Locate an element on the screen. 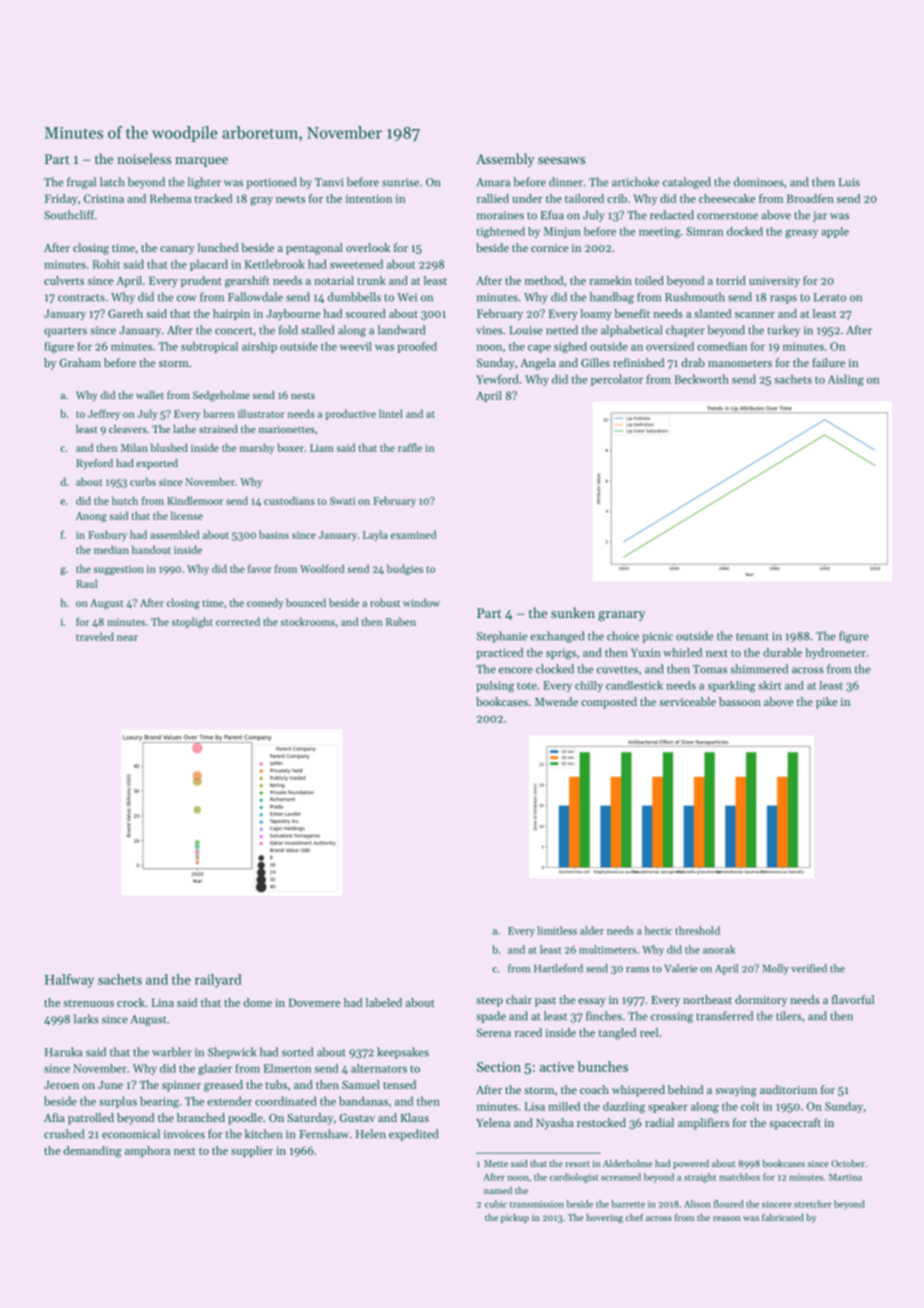 The height and width of the screenshot is (1308, 924). choice is located at coordinates (623, 636).
